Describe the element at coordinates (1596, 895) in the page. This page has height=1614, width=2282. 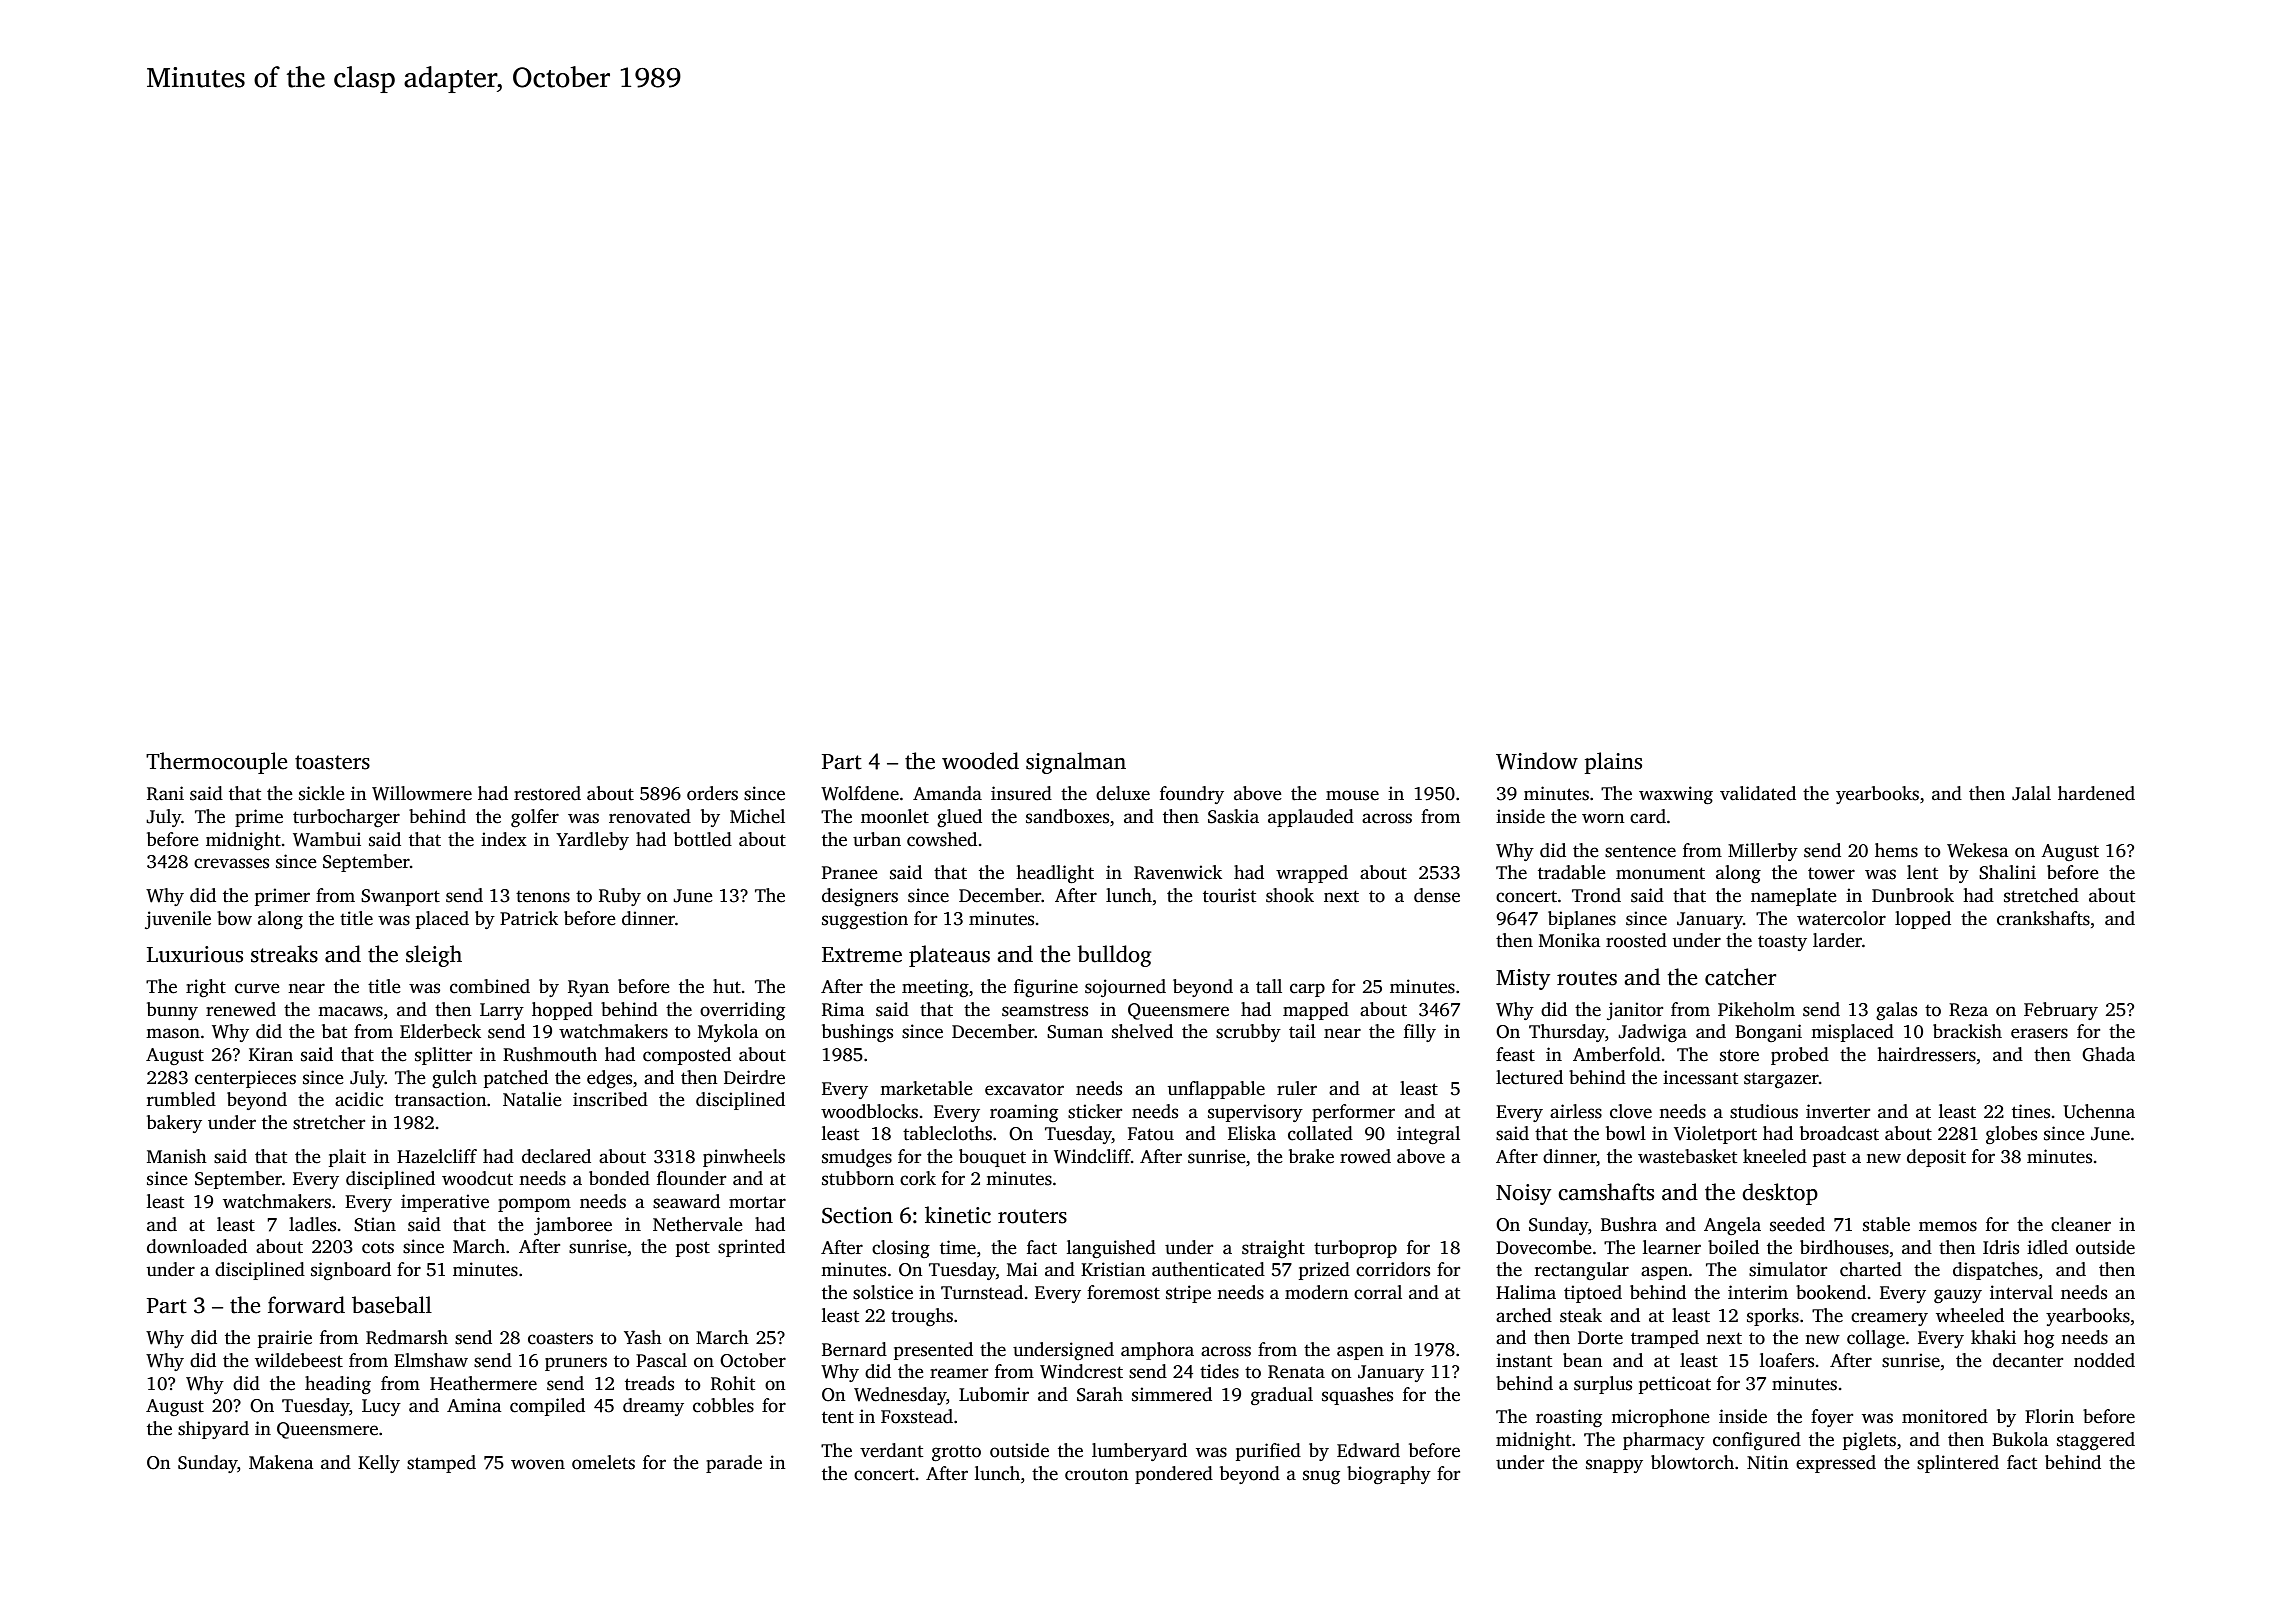
I see `Trond` at that location.
